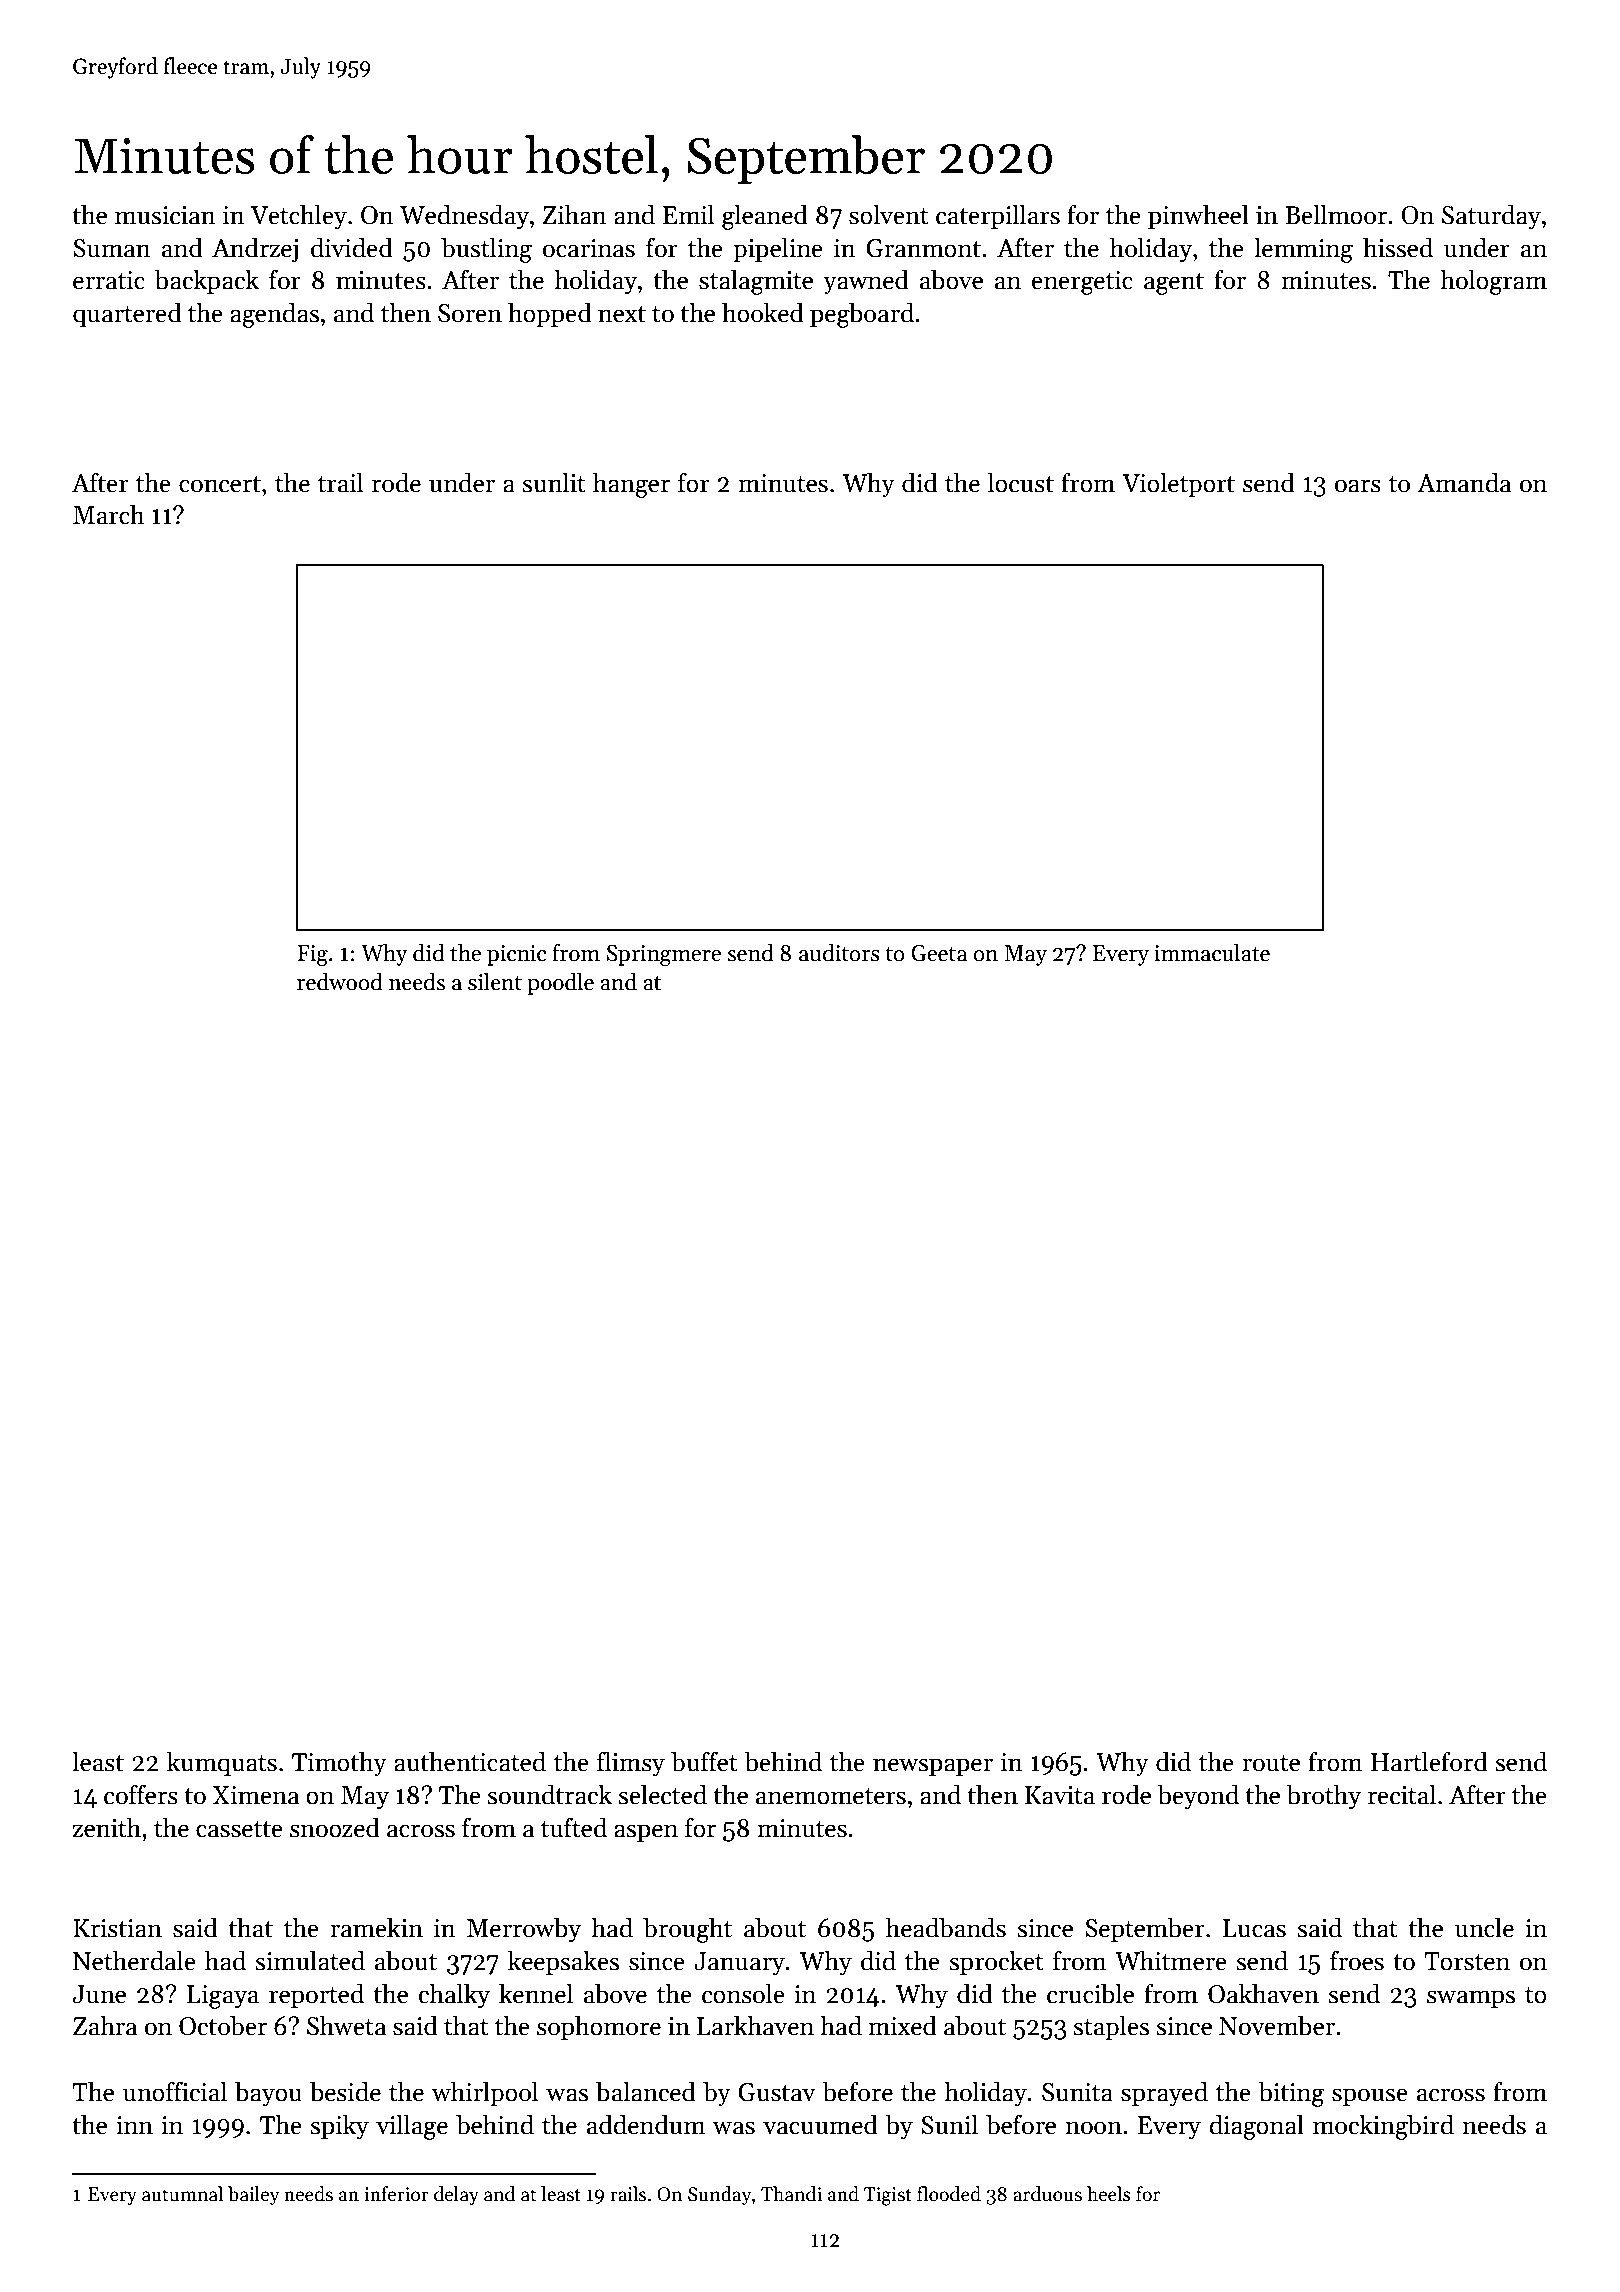 The height and width of the image is (2292, 1620). What do you see at coordinates (340, 982) in the image?
I see `redwood` at bounding box center [340, 982].
